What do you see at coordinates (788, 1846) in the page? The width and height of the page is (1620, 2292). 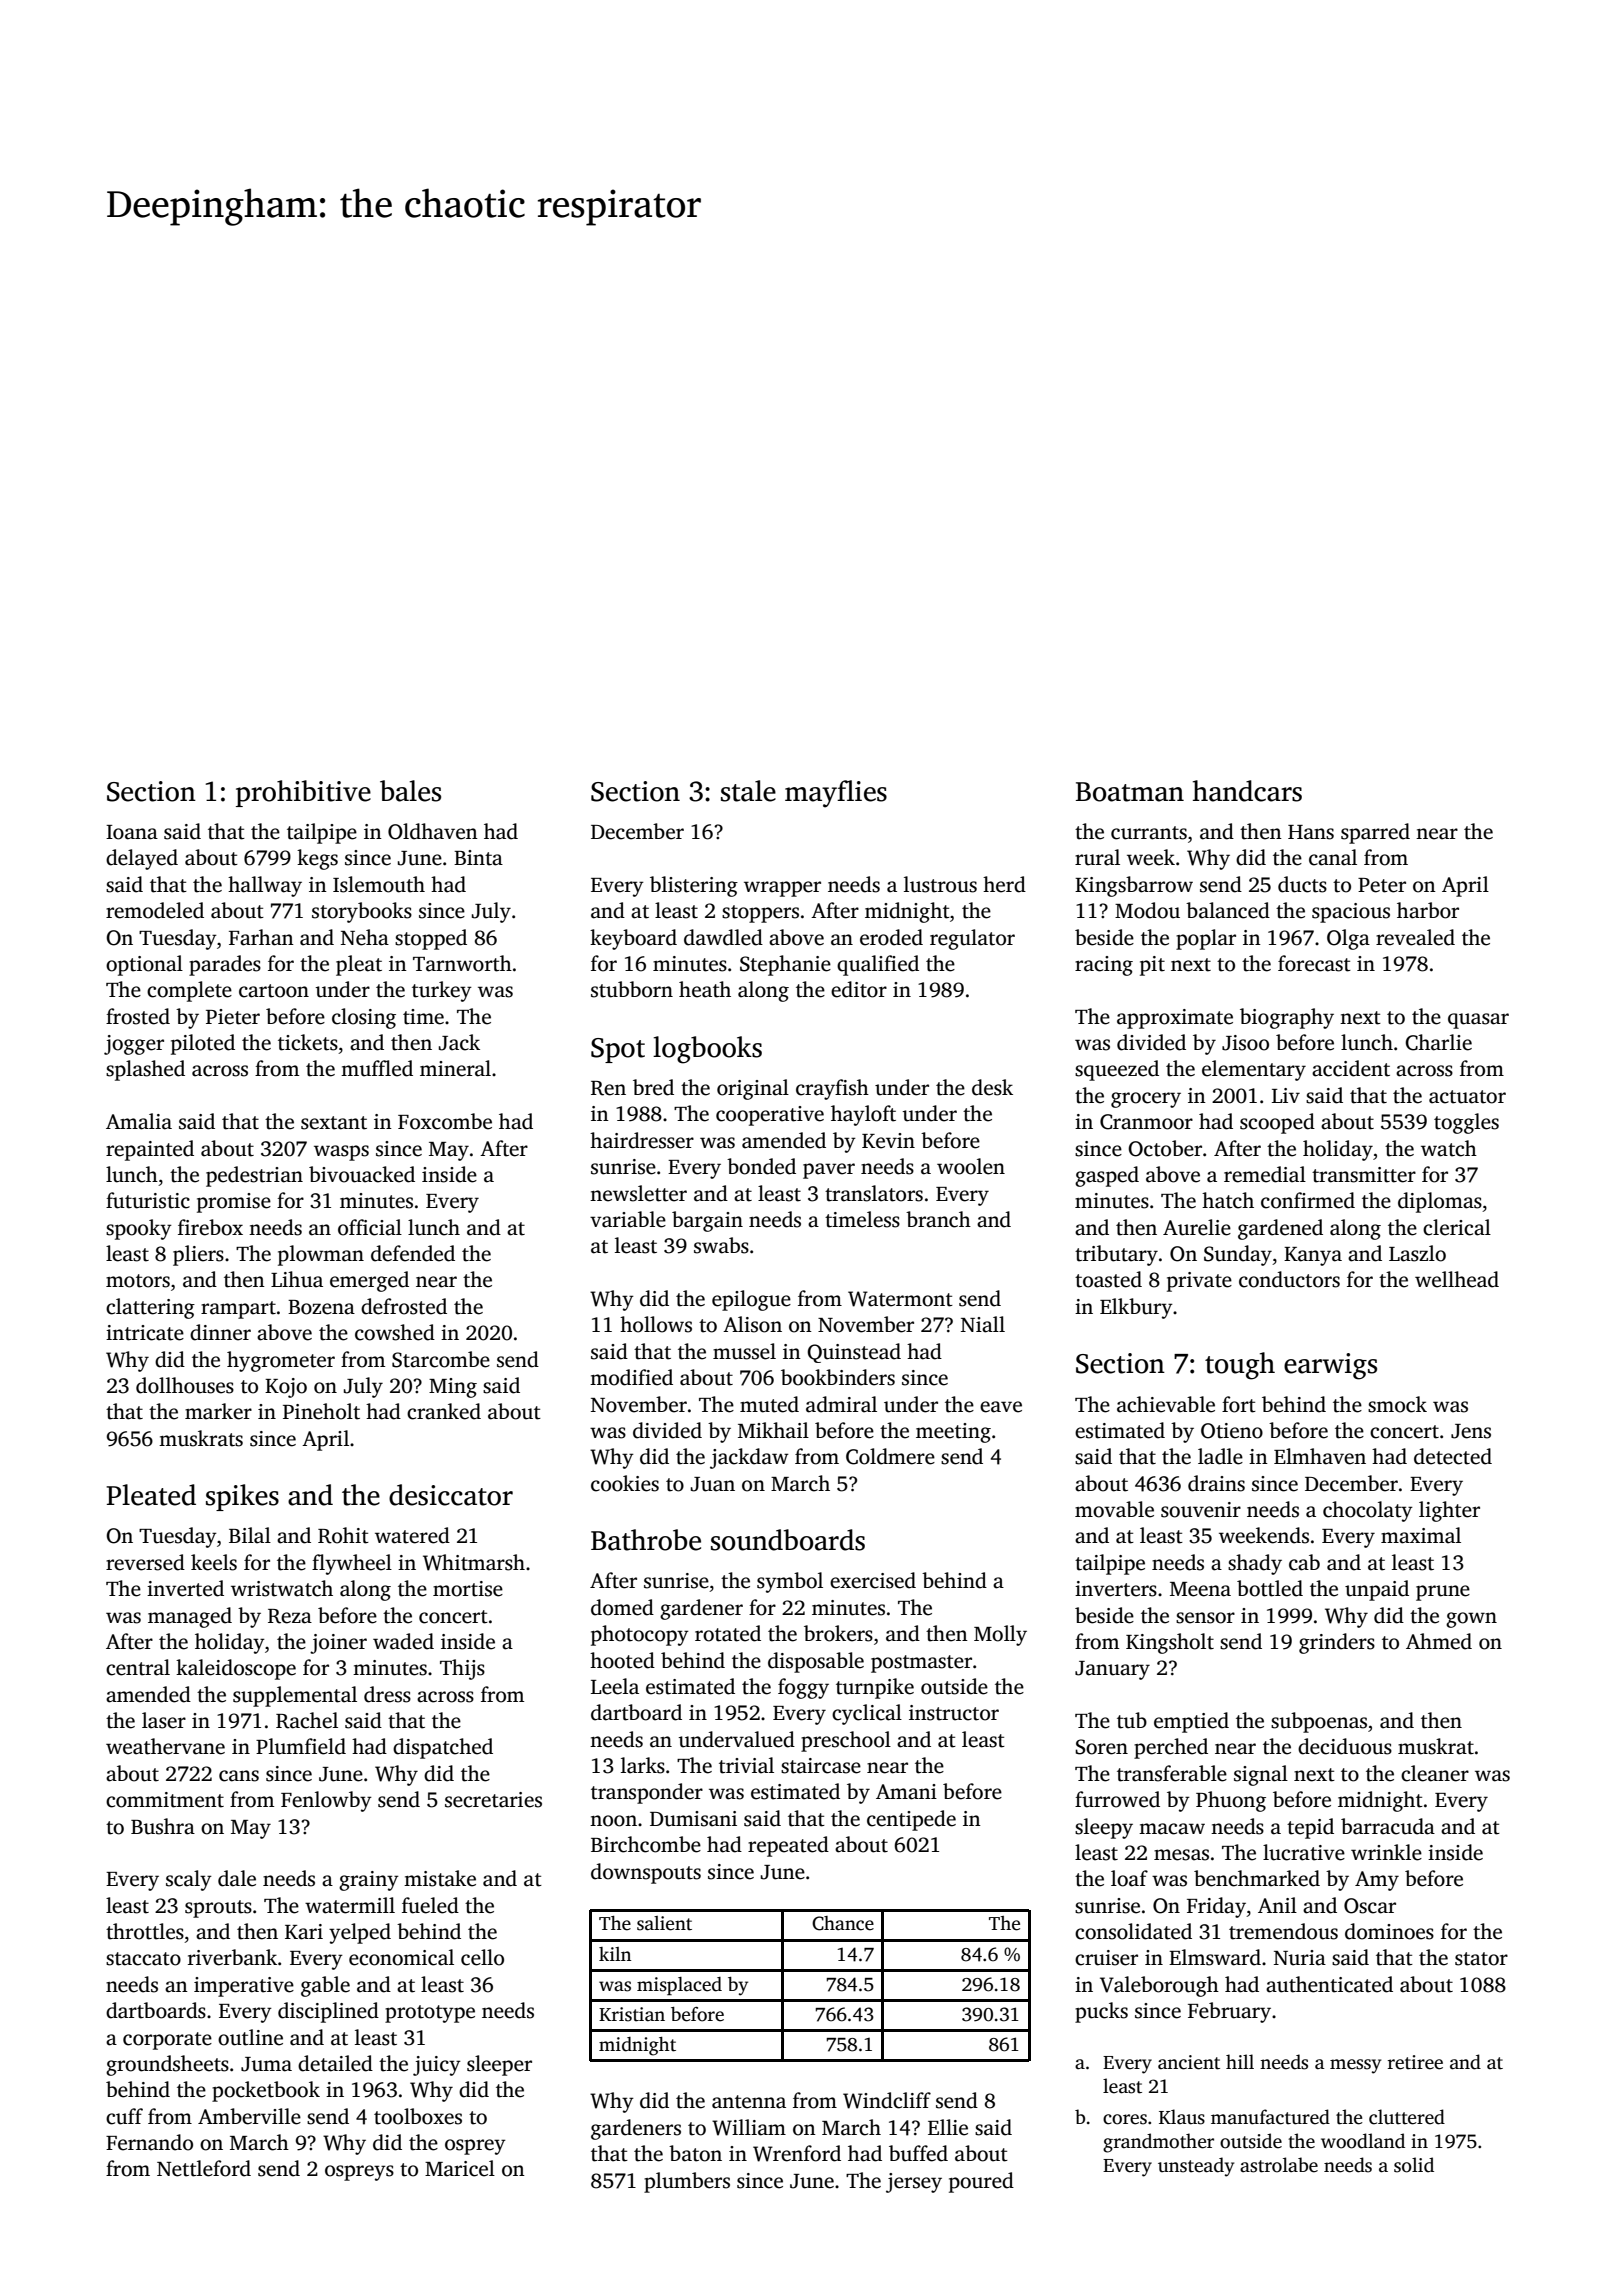 I see `repeated` at bounding box center [788, 1846].
